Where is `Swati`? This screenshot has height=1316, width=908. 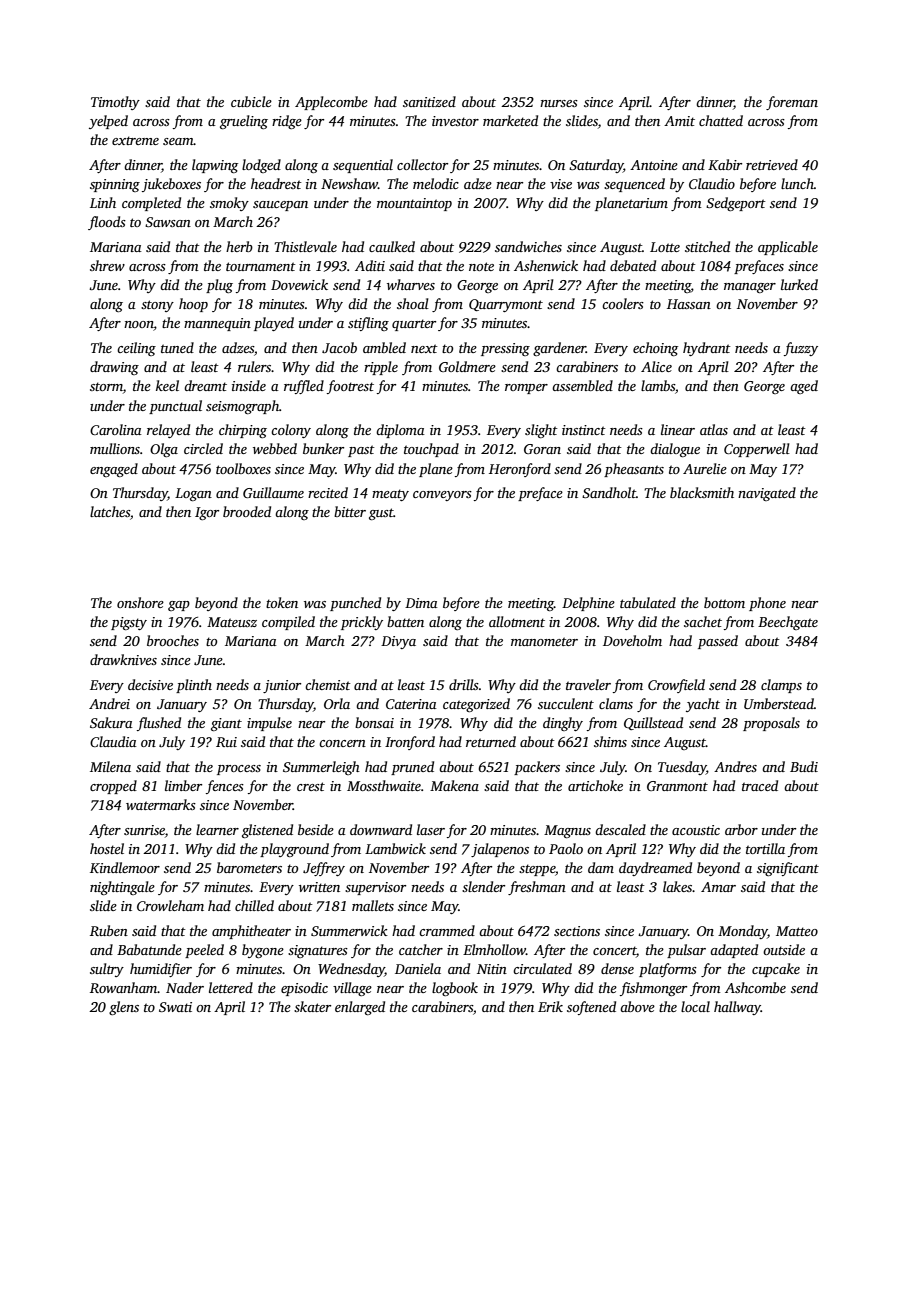
Swati is located at coordinates (175, 1007).
